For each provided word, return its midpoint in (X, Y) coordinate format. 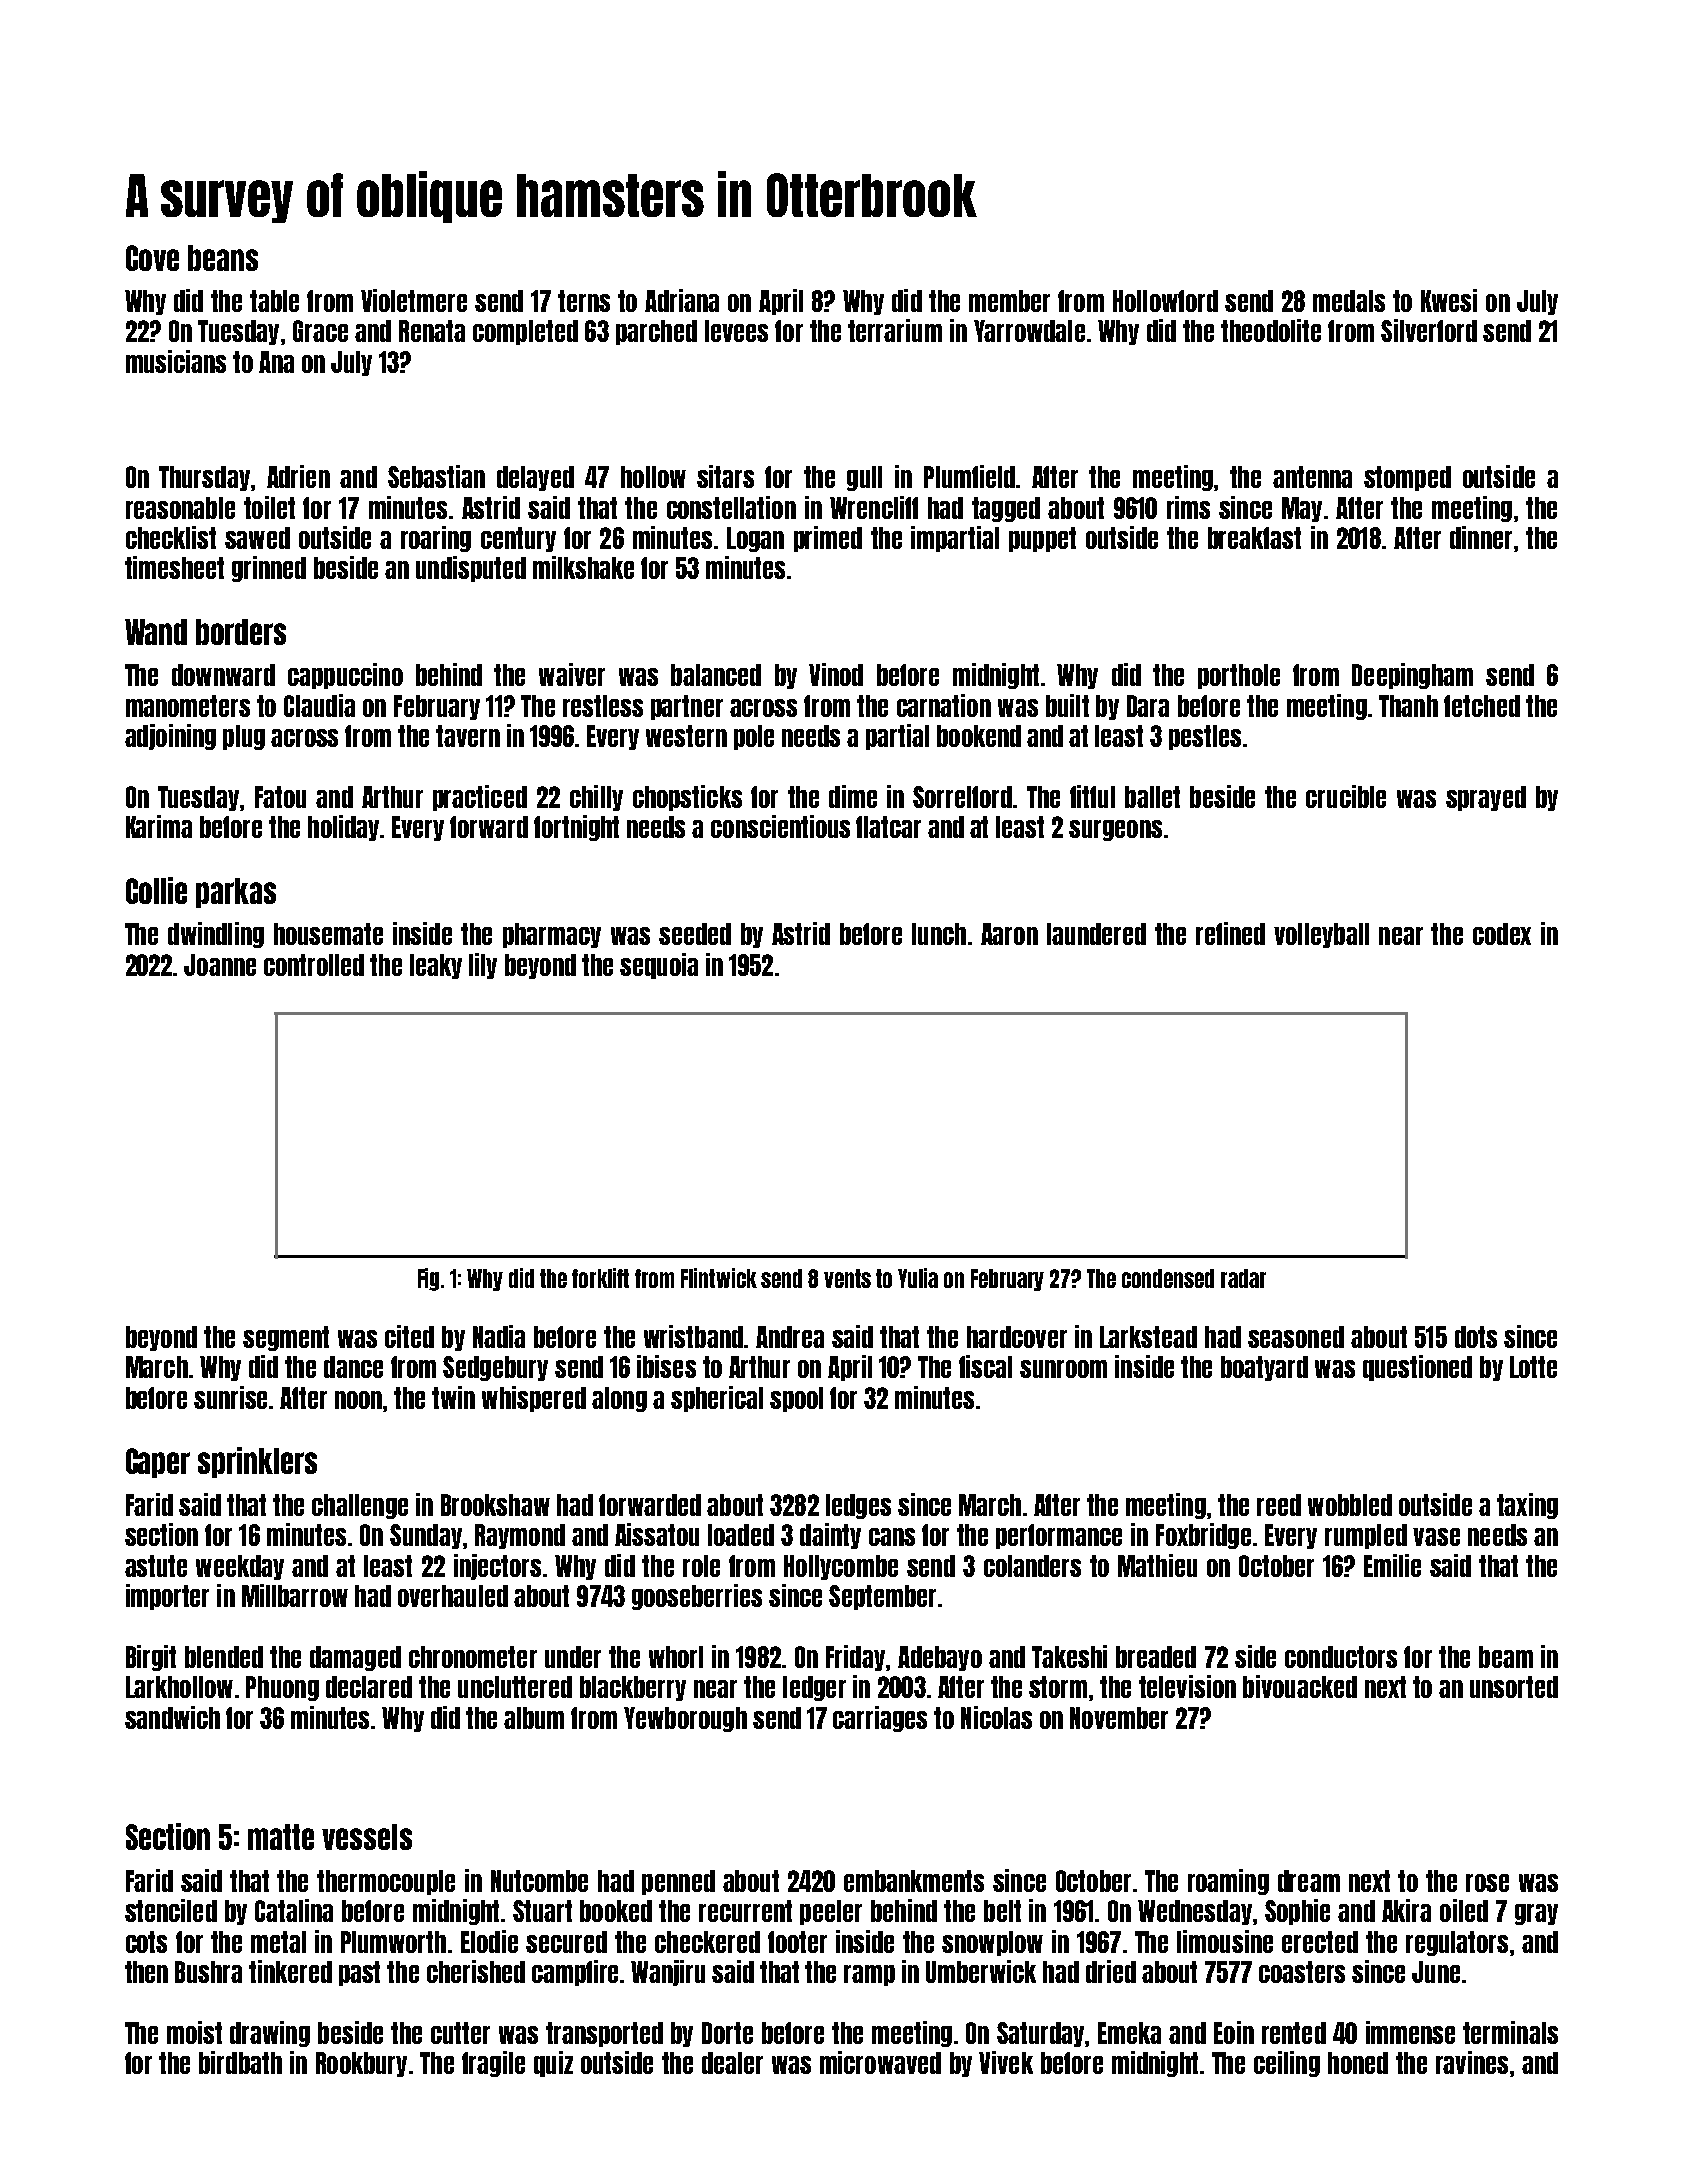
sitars (725, 476)
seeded (695, 934)
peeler (831, 1912)
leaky (436, 966)
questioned (1417, 1368)
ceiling (1287, 2064)
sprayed (1486, 798)
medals (1349, 301)
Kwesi (1449, 300)
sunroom (1063, 1369)
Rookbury (361, 2064)
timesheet (174, 567)
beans (223, 258)
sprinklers (257, 1462)
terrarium (895, 330)
